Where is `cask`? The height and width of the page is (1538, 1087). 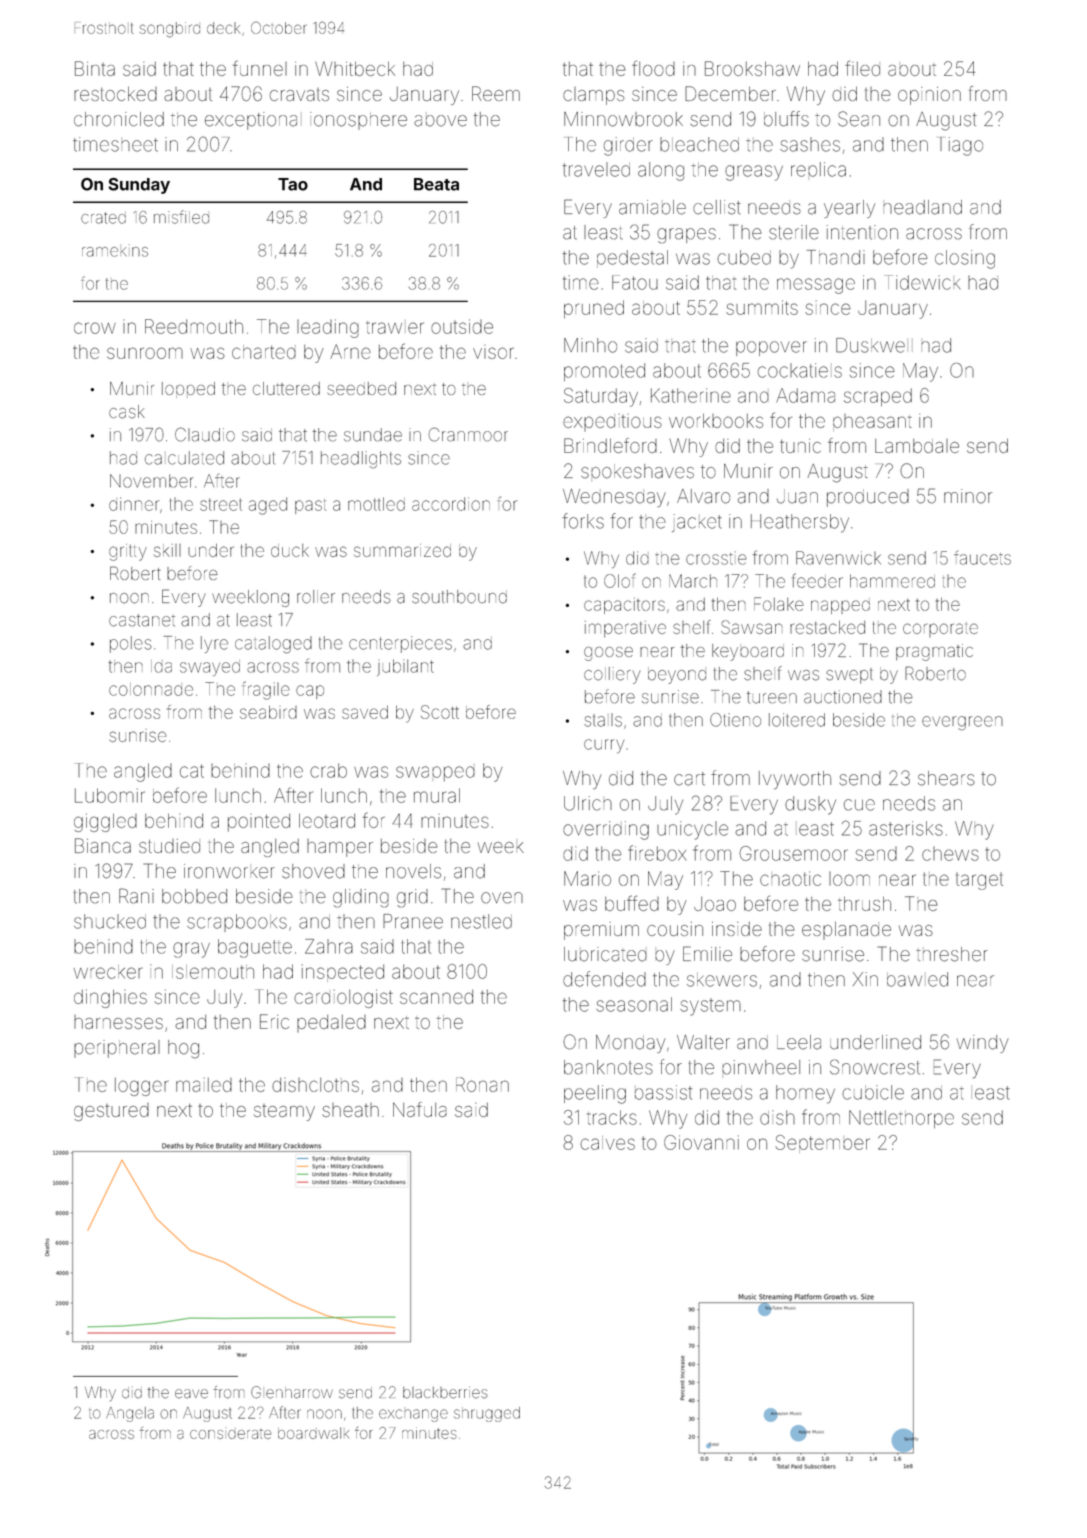
cask is located at coordinates (127, 412).
